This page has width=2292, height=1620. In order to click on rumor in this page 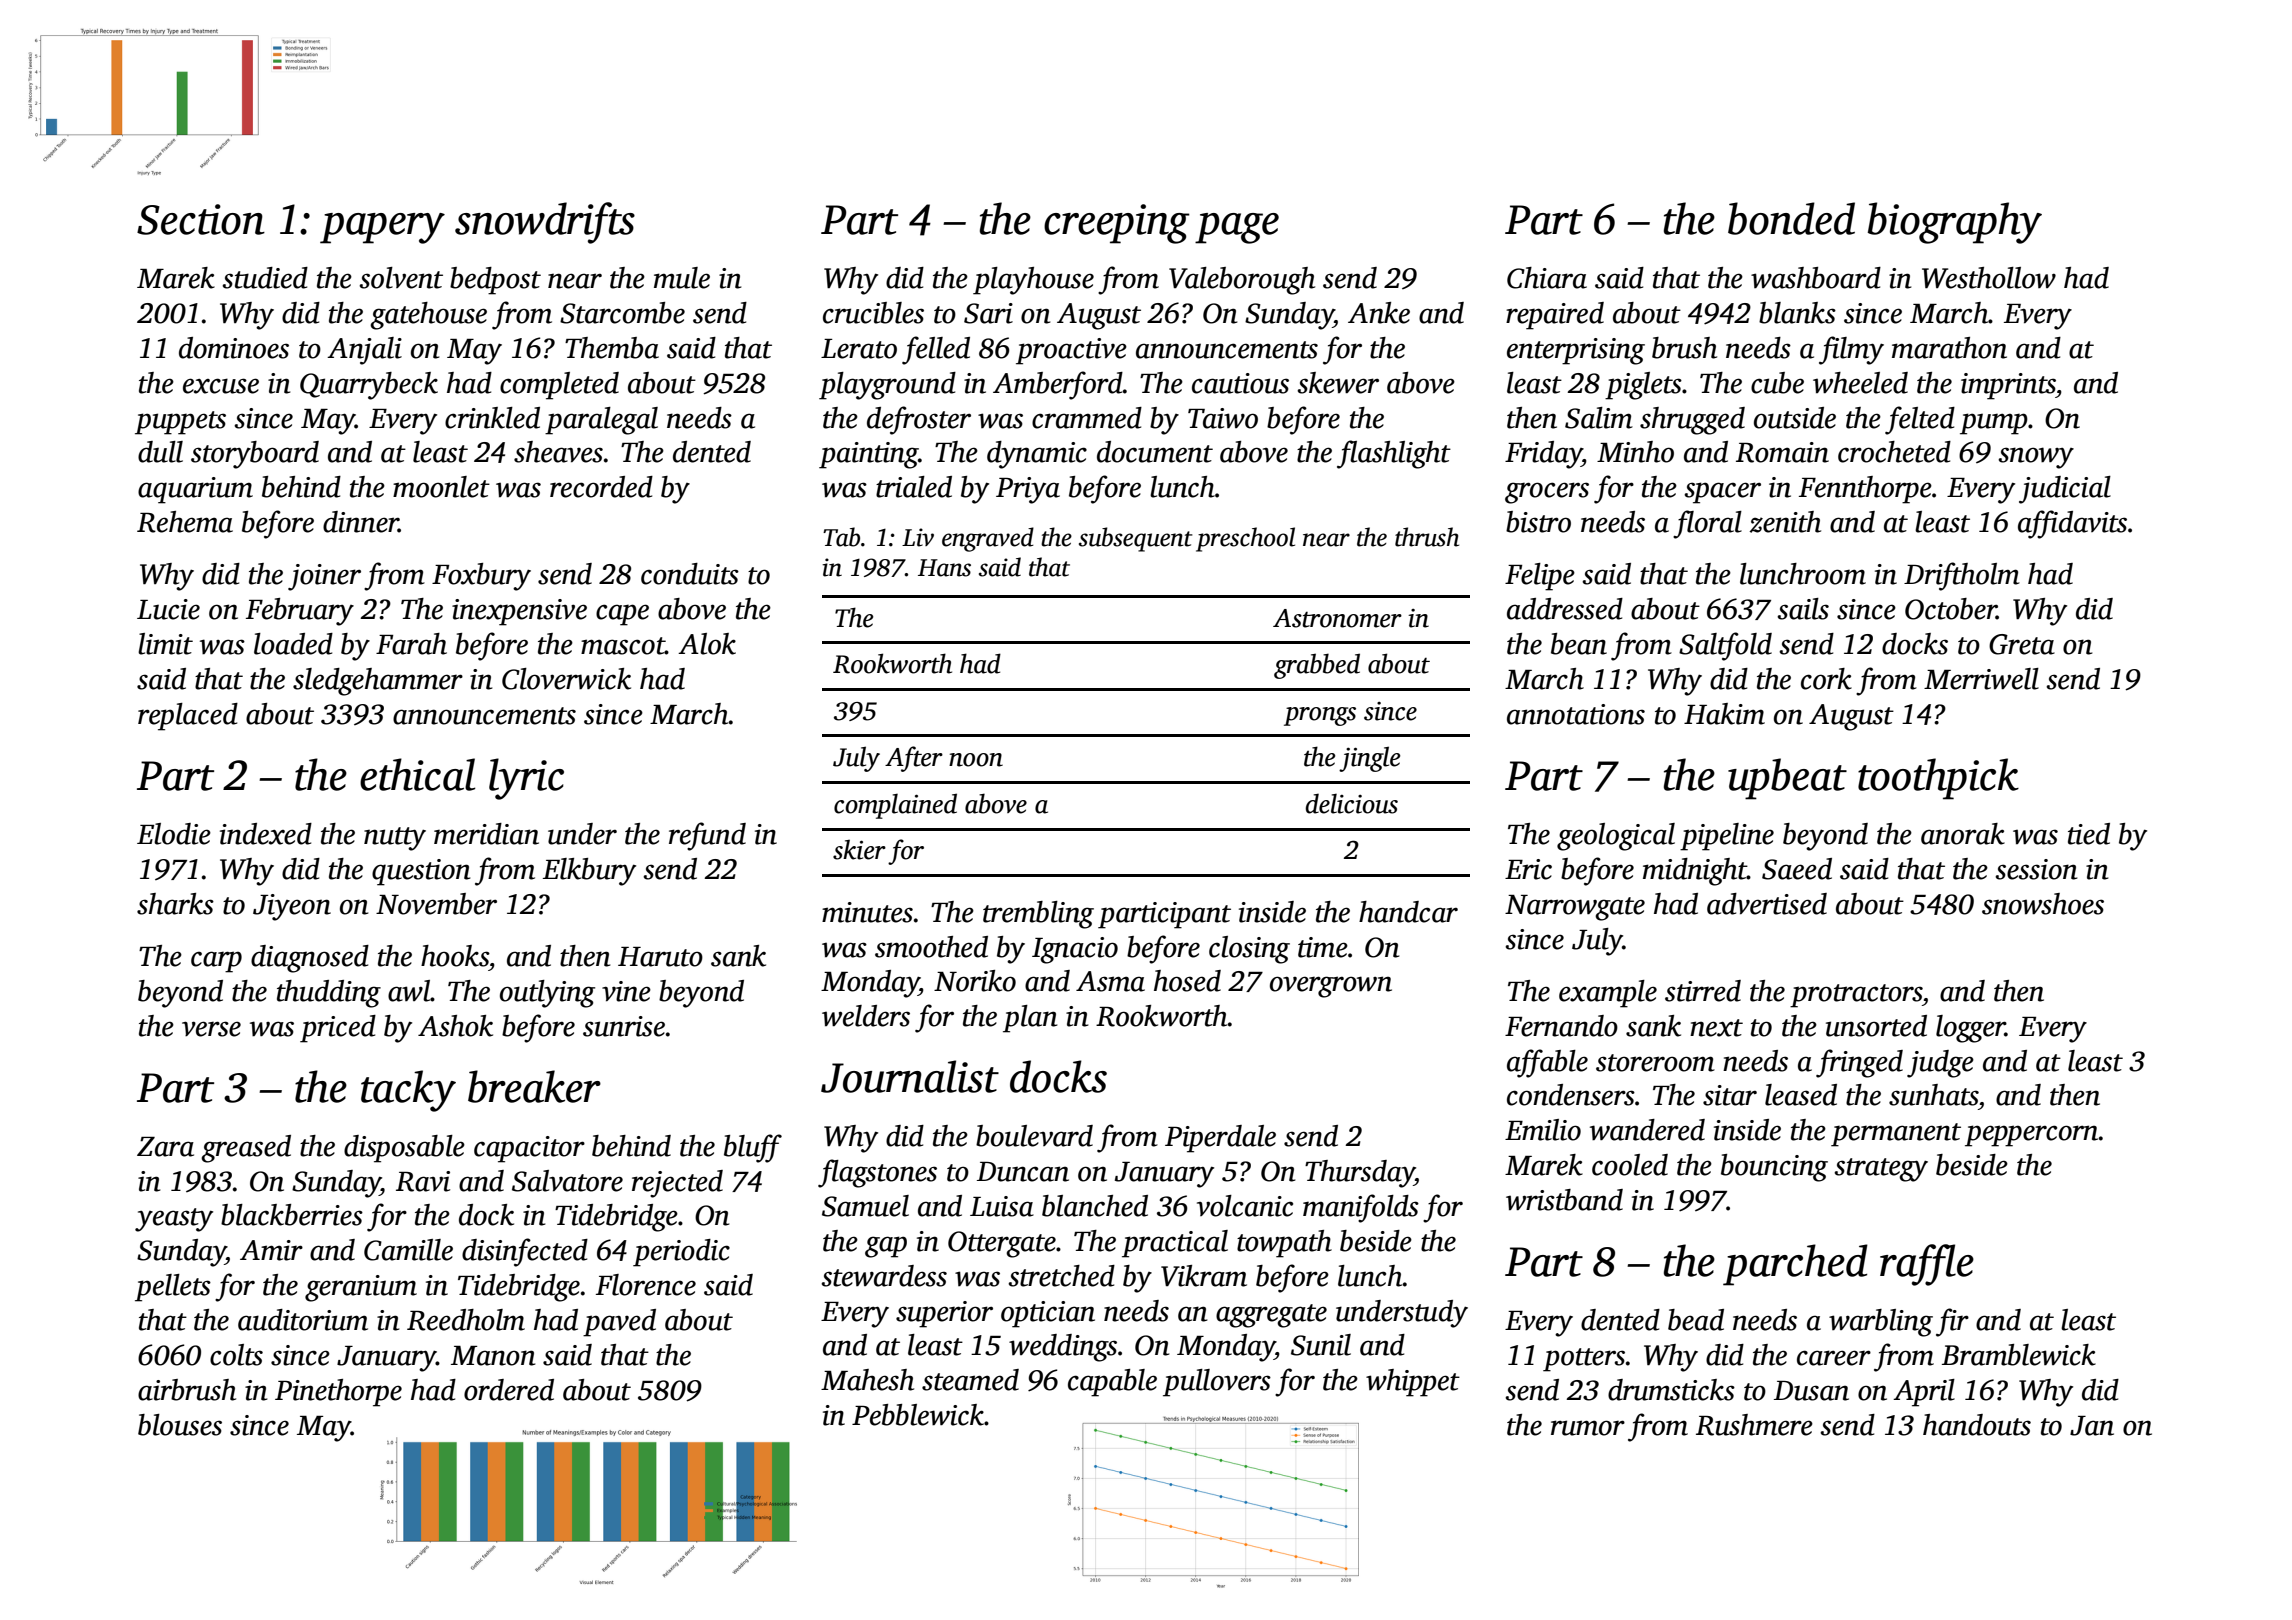, I will do `click(1588, 1428)`.
